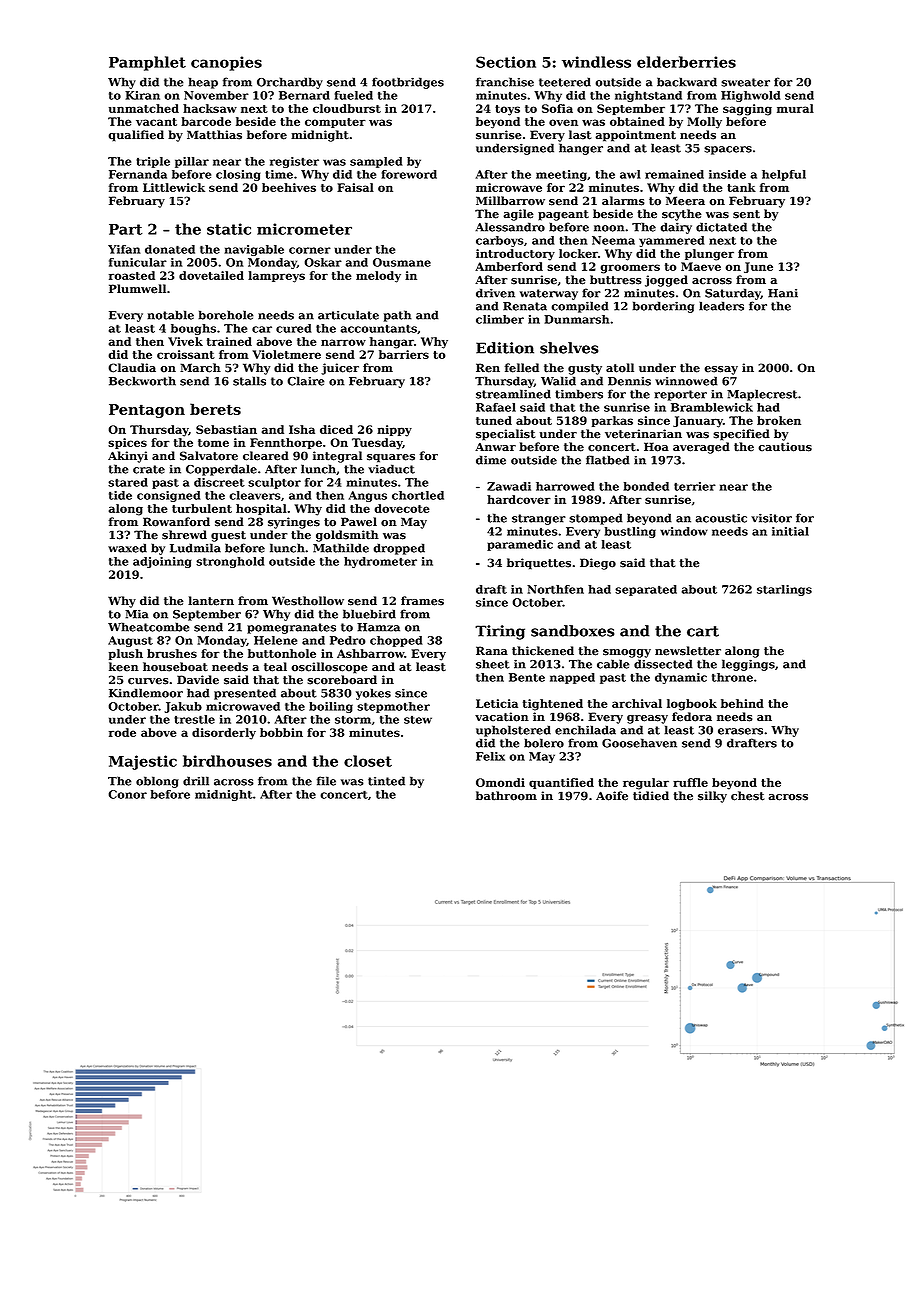  What do you see at coordinates (404, 354) in the document?
I see `barriers` at bounding box center [404, 354].
